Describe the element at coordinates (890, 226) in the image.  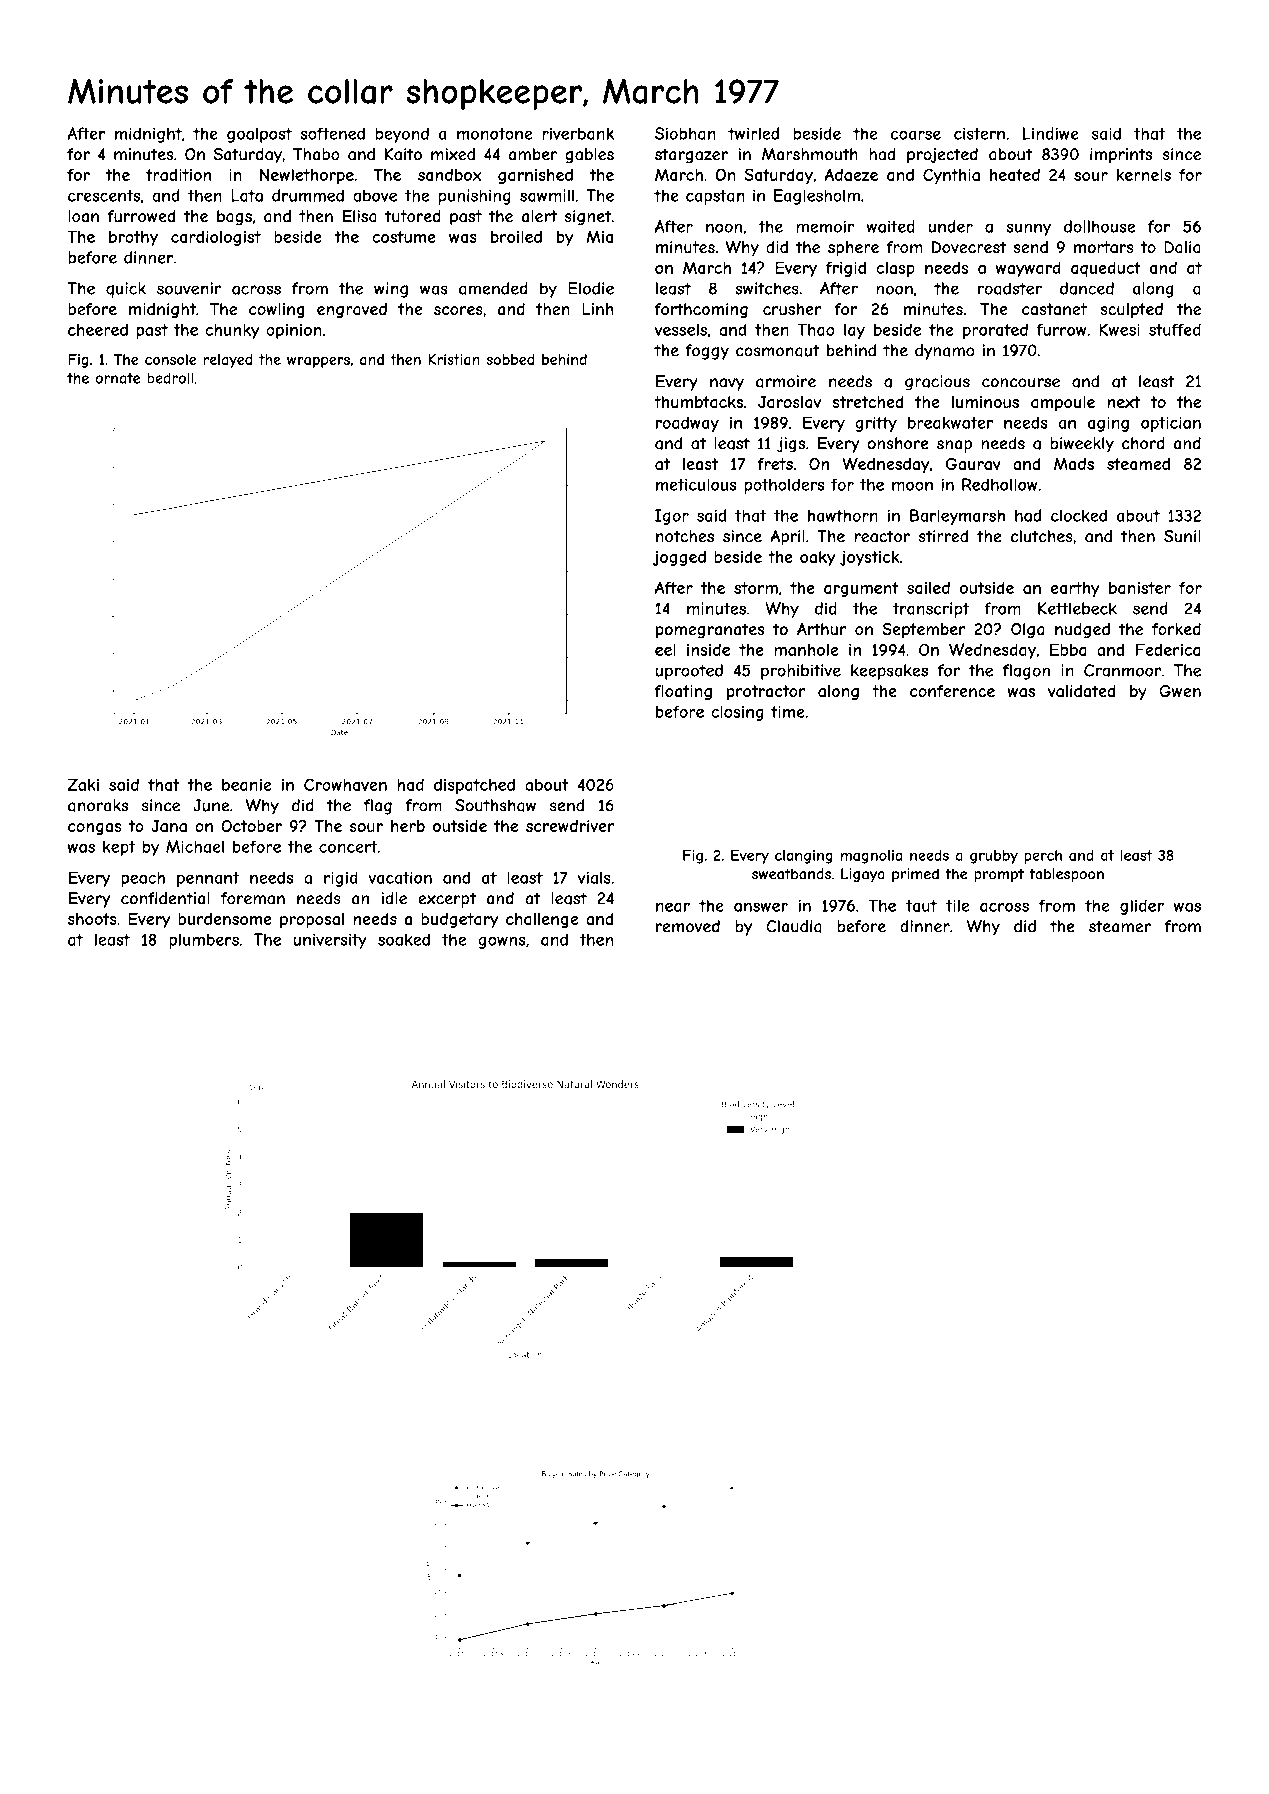
I see `waited` at that location.
